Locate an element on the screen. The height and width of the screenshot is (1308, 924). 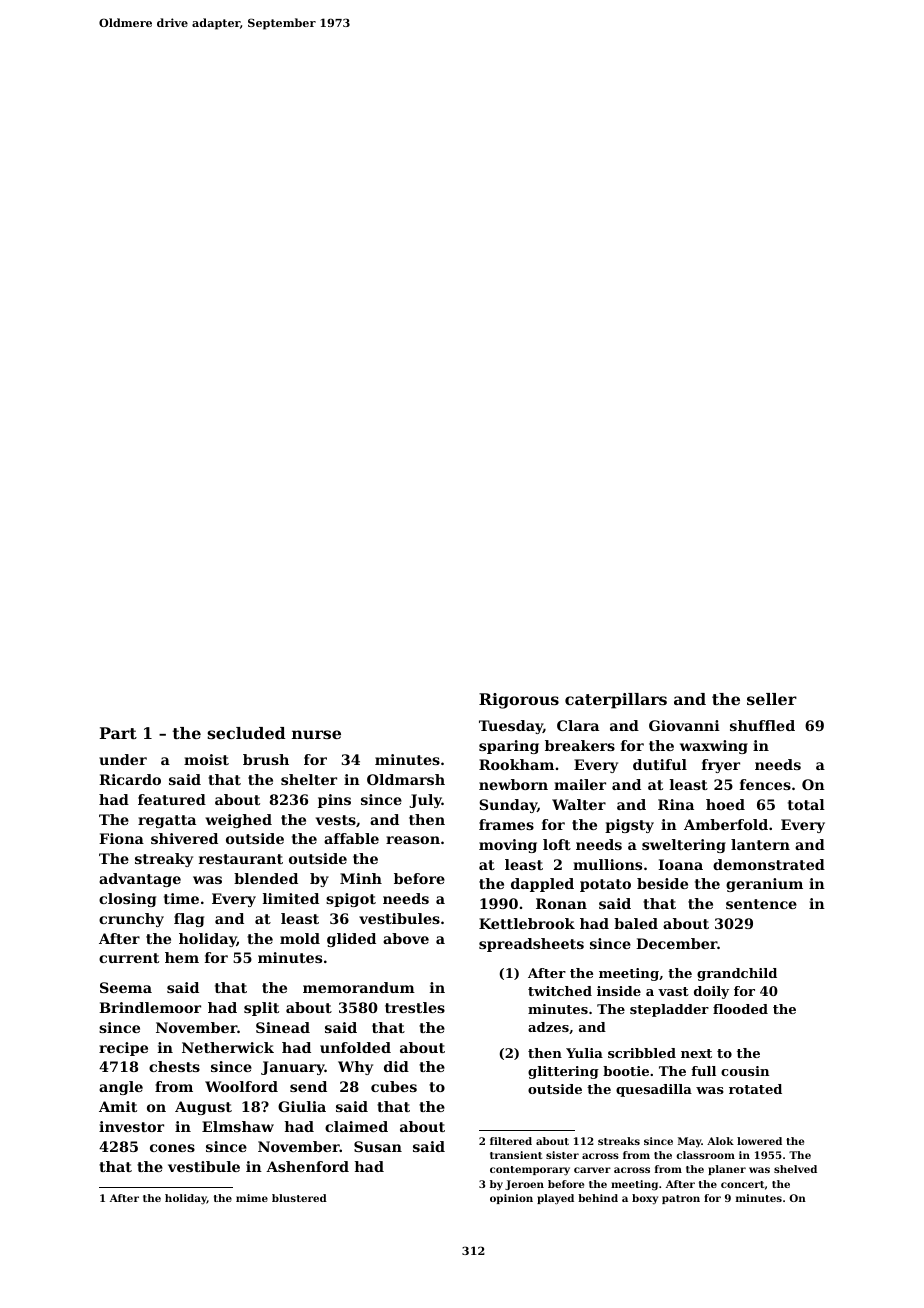
twitched is located at coordinates (560, 991).
